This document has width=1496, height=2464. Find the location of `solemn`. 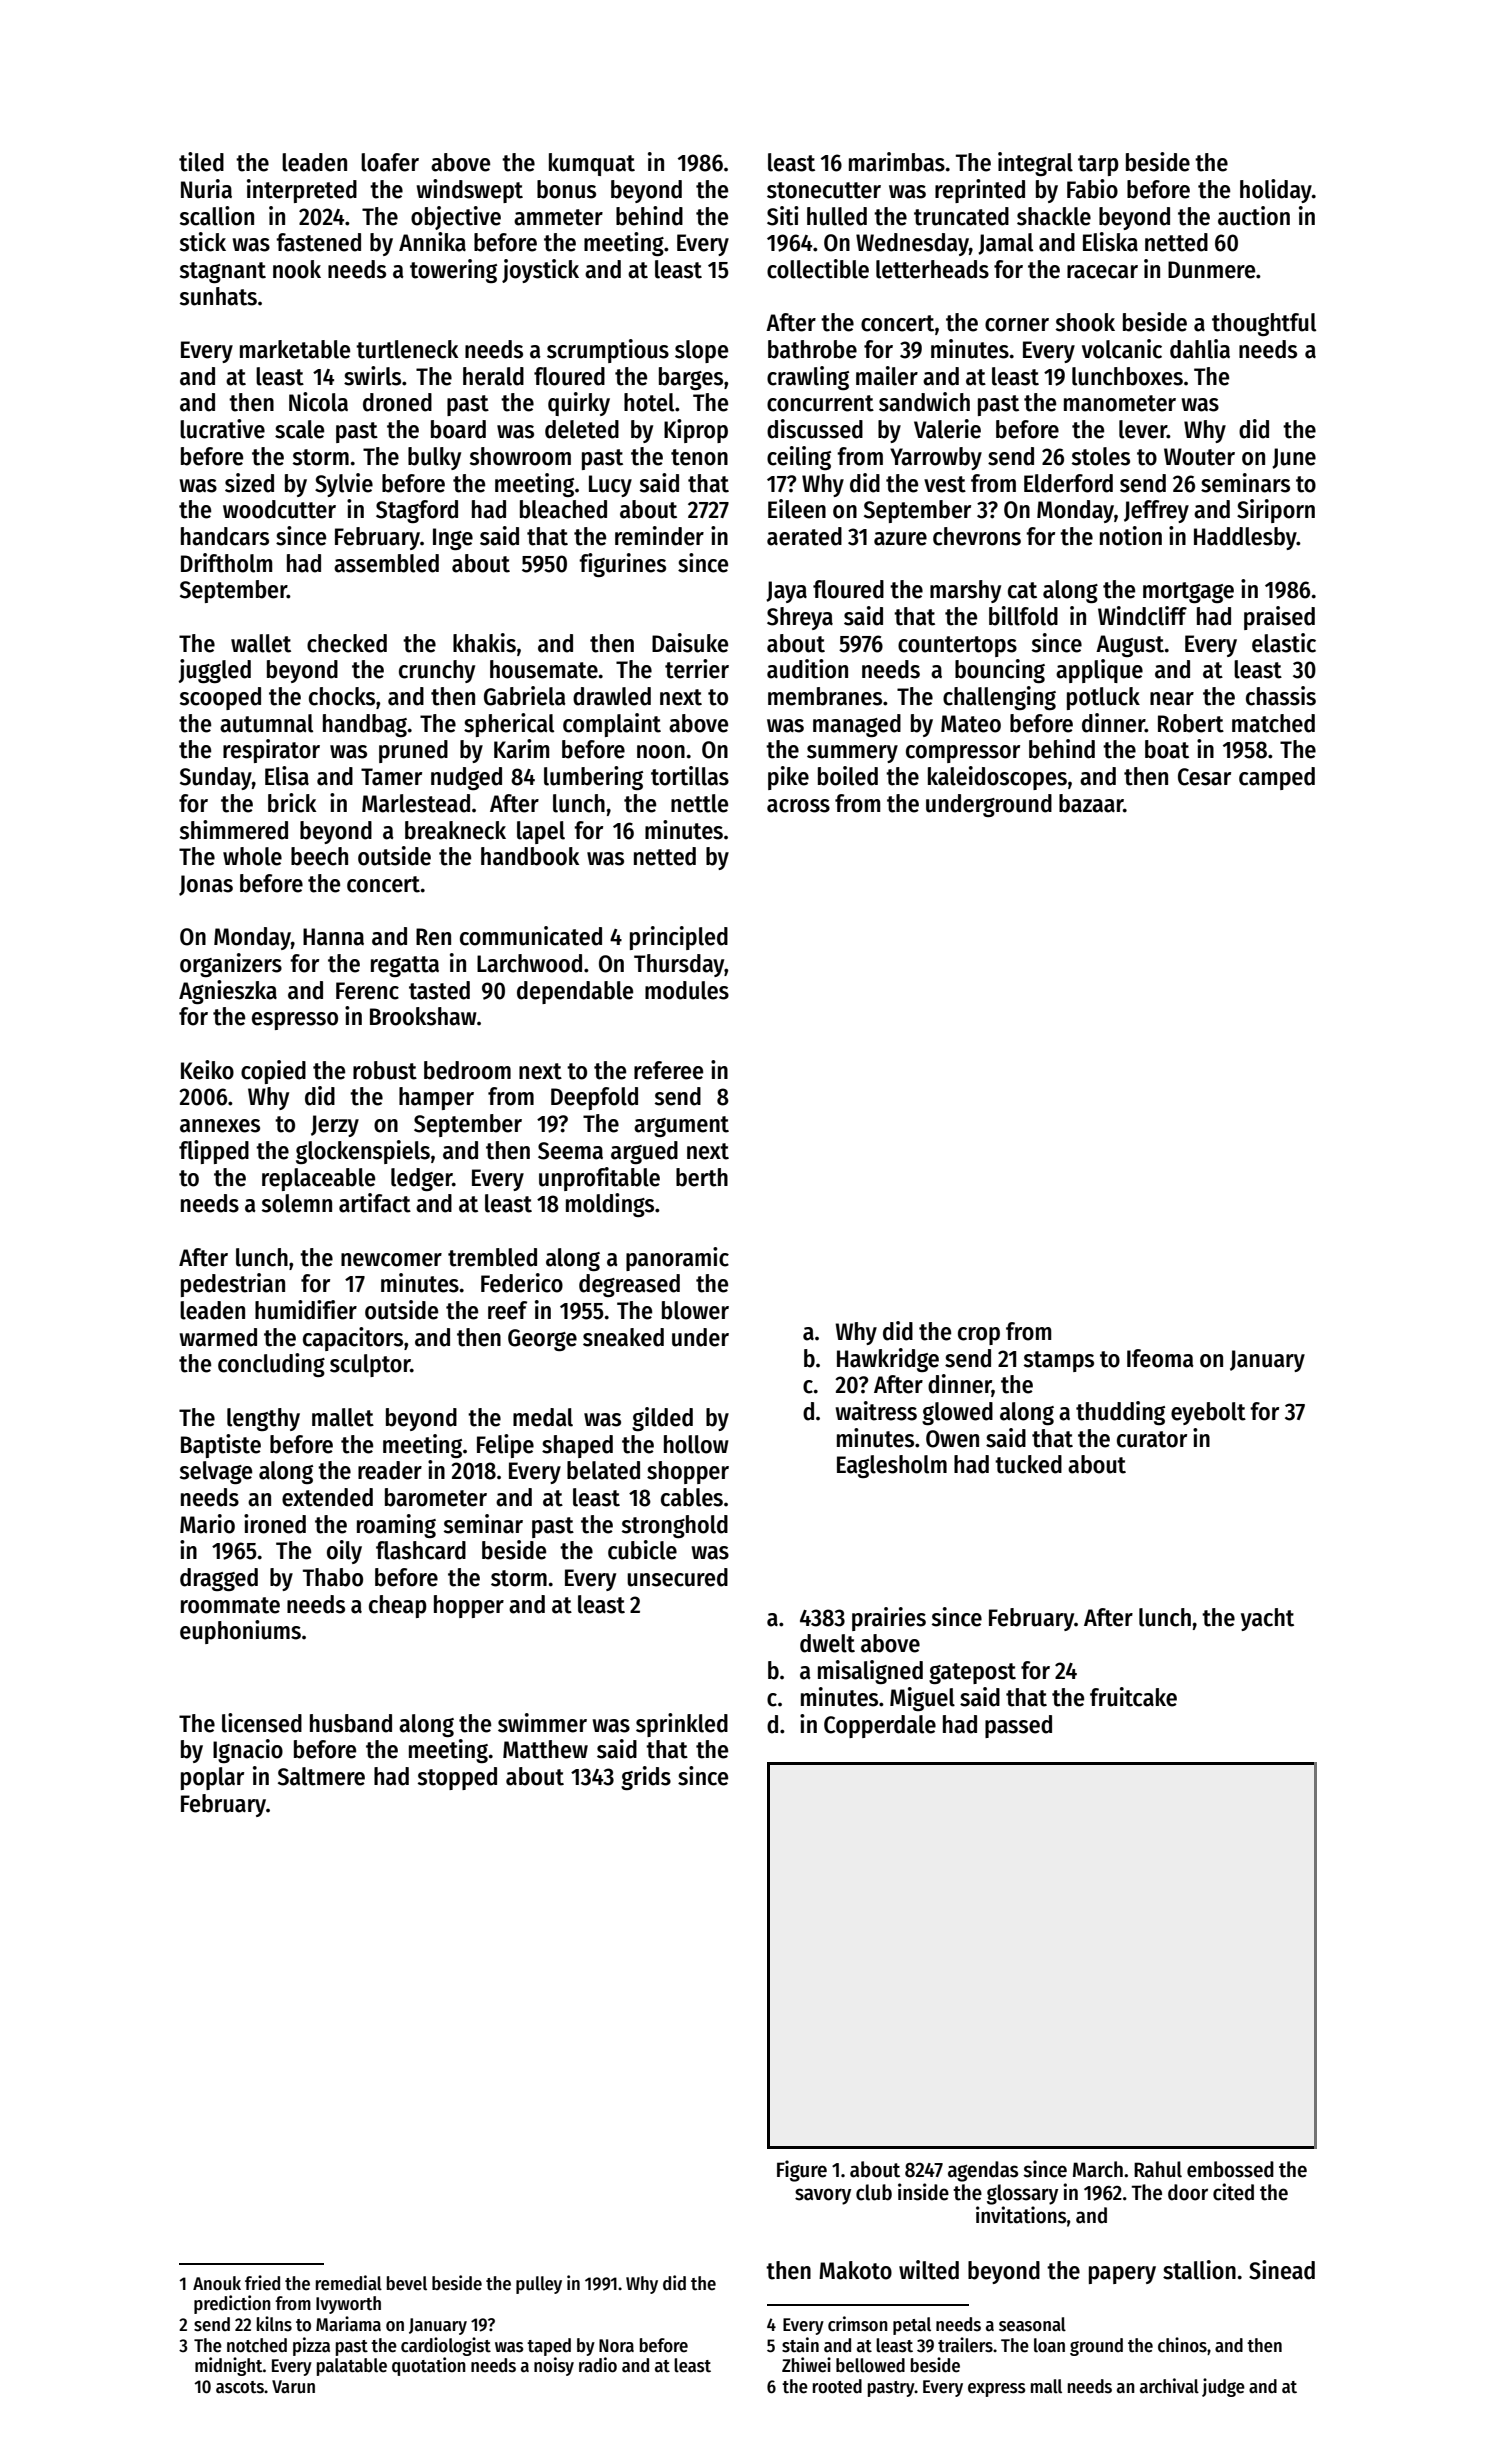

solemn is located at coordinates (296, 1203).
